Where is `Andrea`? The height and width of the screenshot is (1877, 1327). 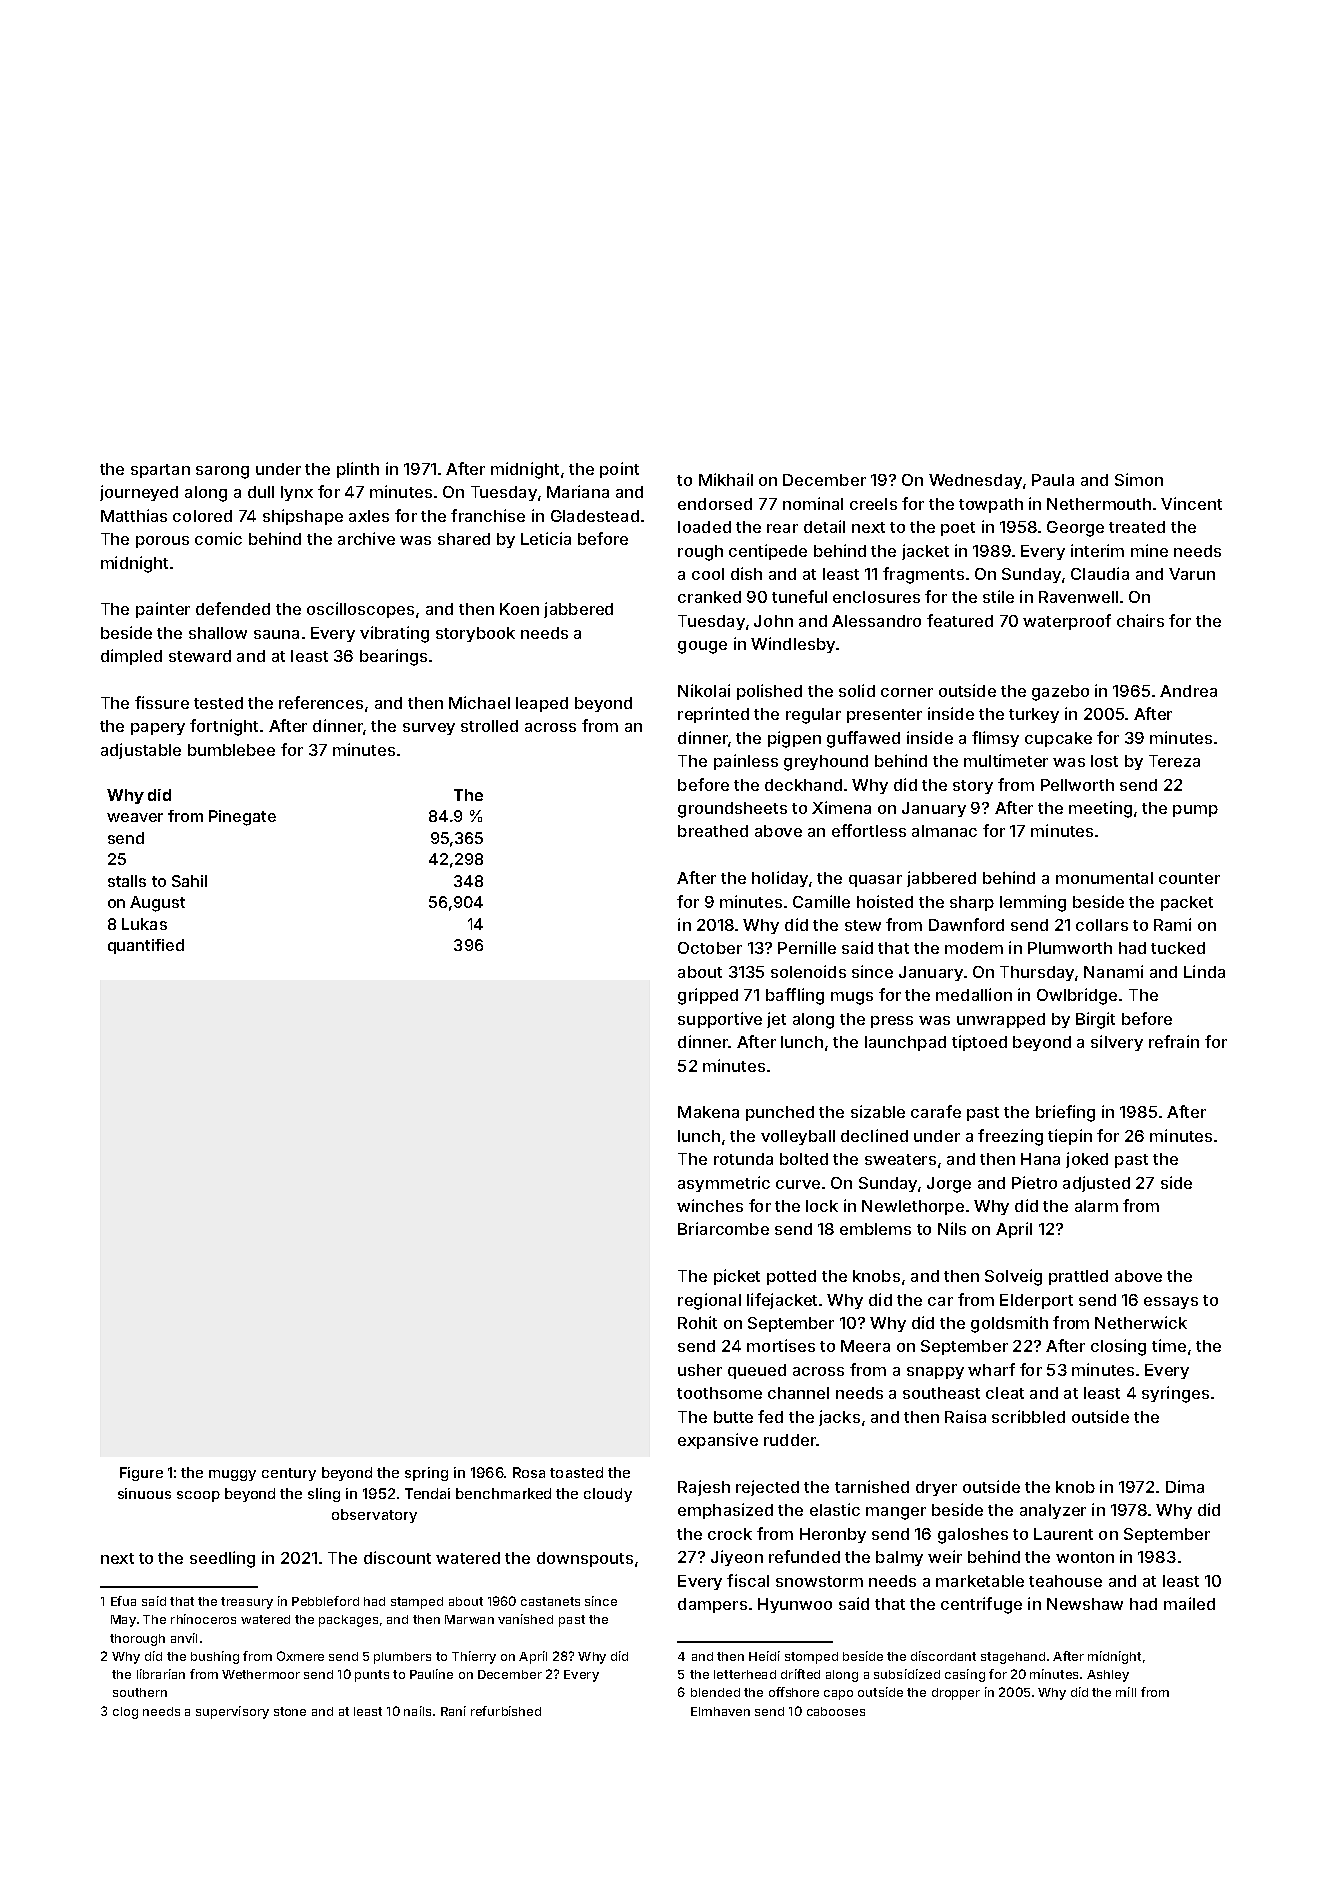 Andrea is located at coordinates (1188, 691).
